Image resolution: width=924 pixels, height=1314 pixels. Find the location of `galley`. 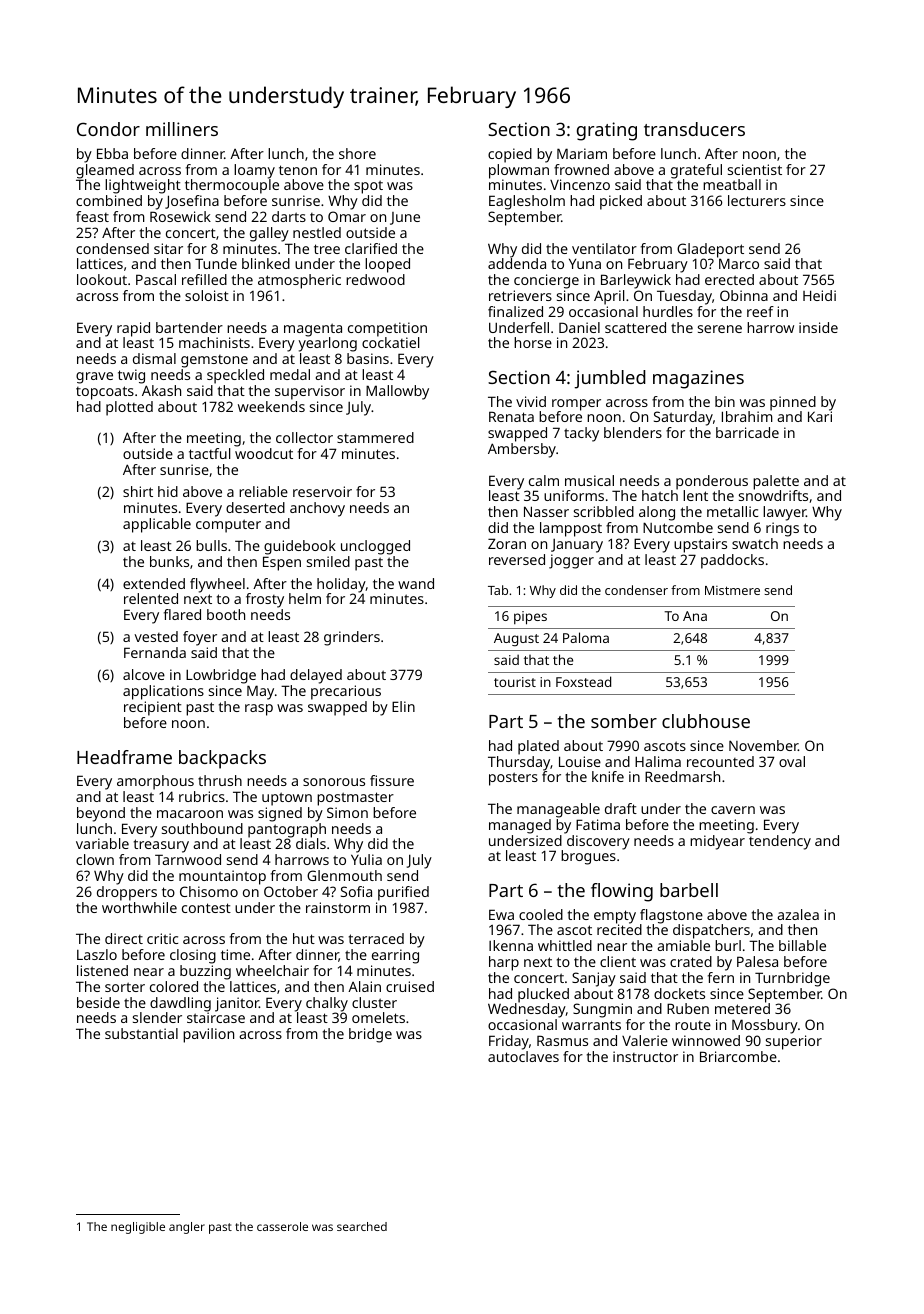

galley is located at coordinates (269, 234).
